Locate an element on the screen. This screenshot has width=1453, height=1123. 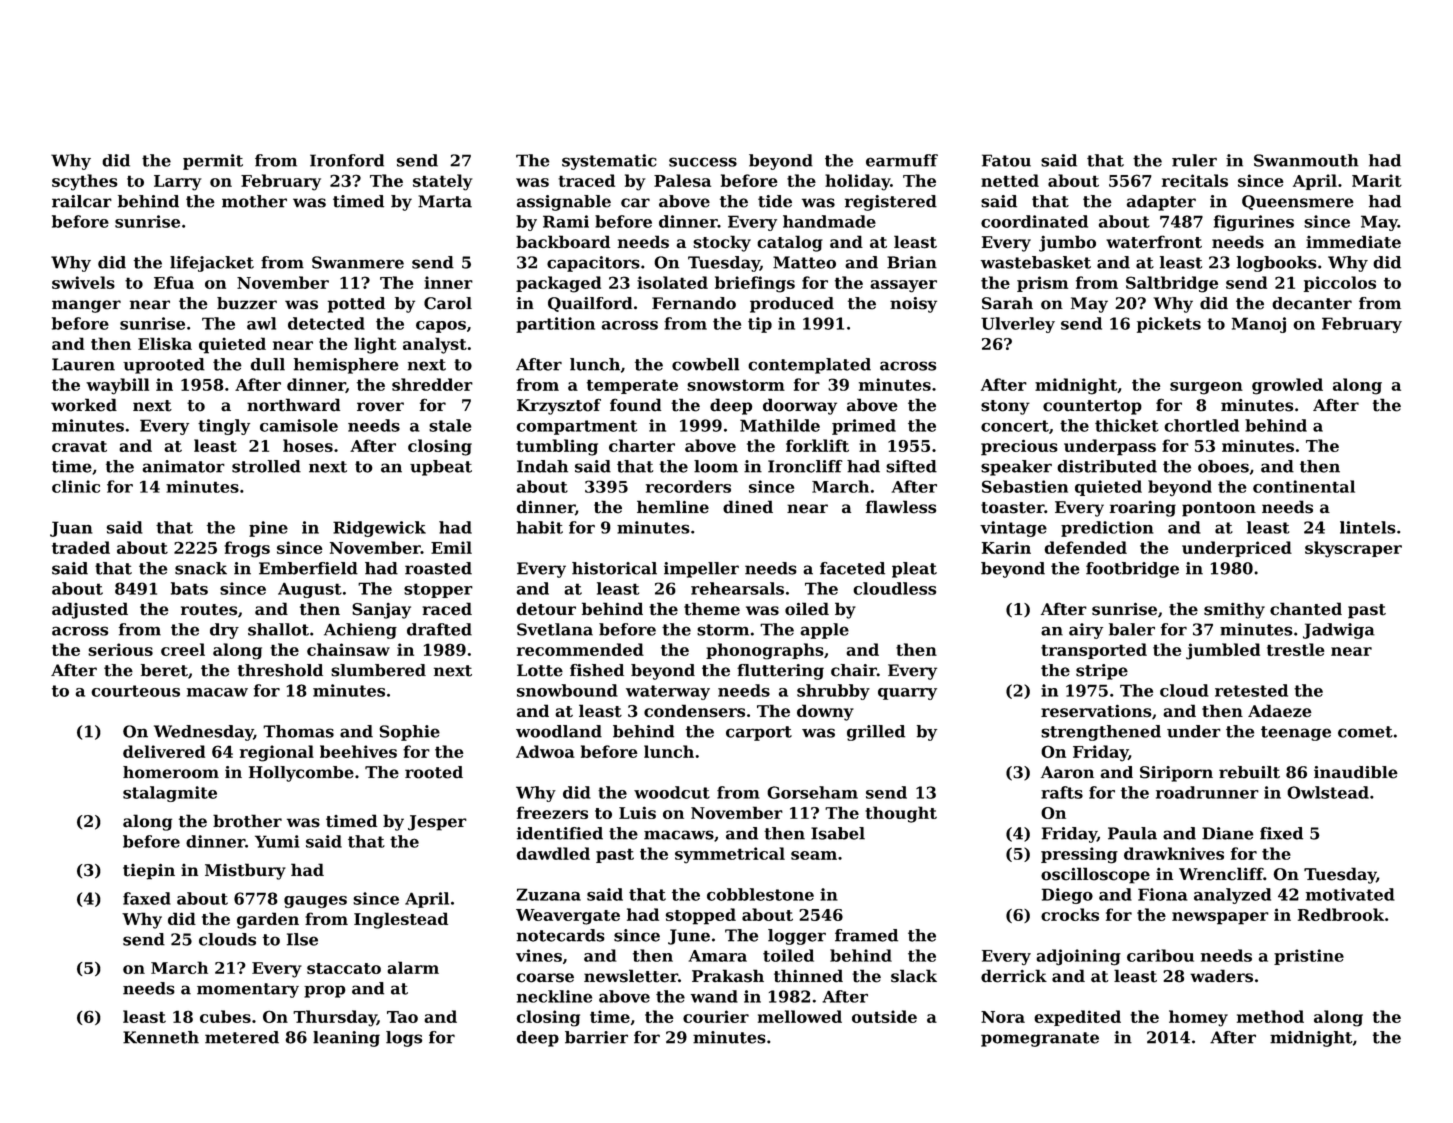
barrier is located at coordinates (596, 1037).
